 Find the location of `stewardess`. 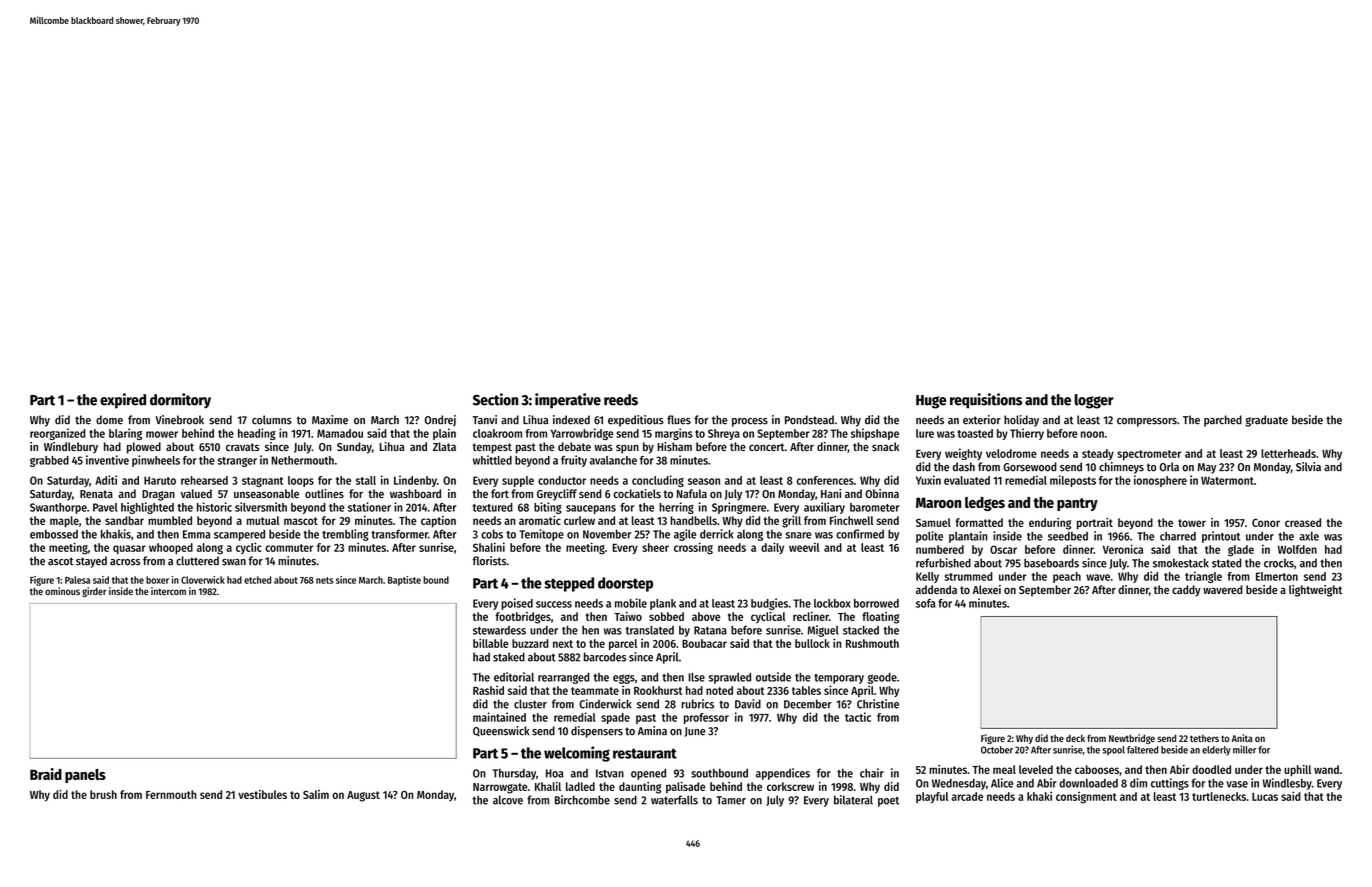

stewardess is located at coordinates (499, 630).
